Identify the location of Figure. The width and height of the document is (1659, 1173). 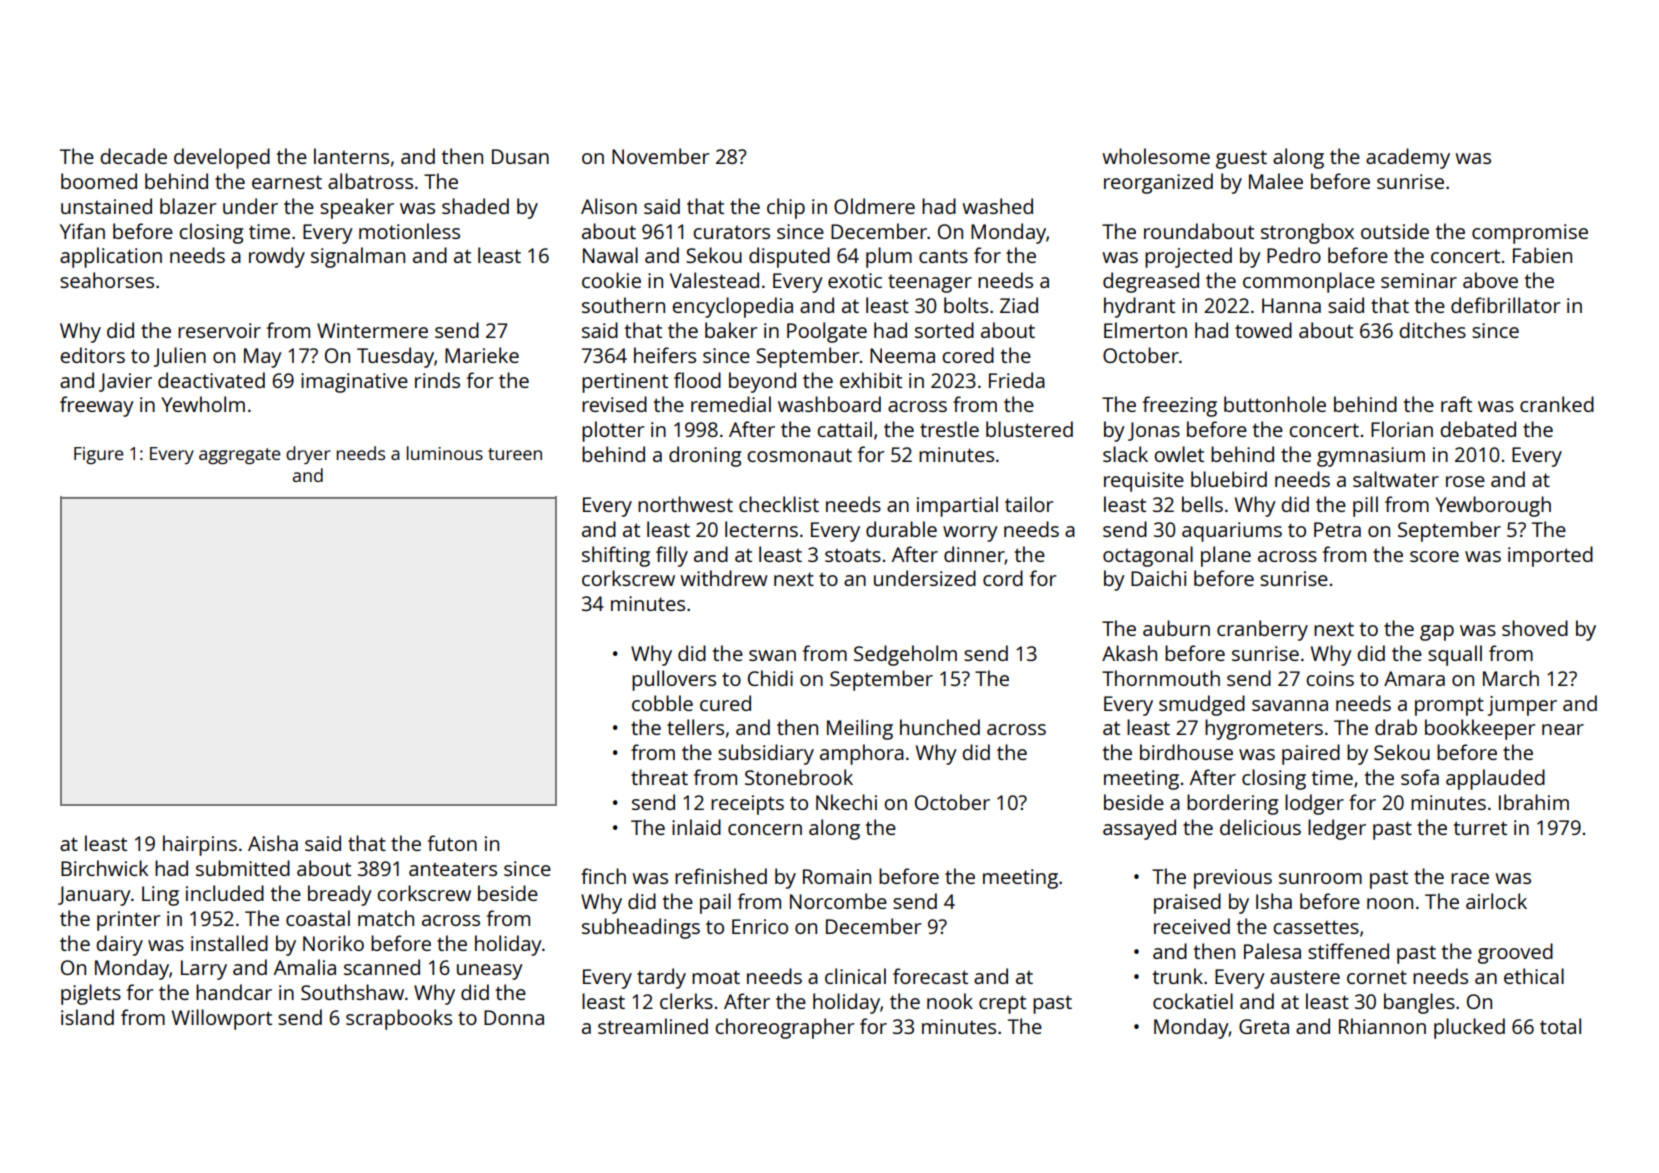
(98, 455).
